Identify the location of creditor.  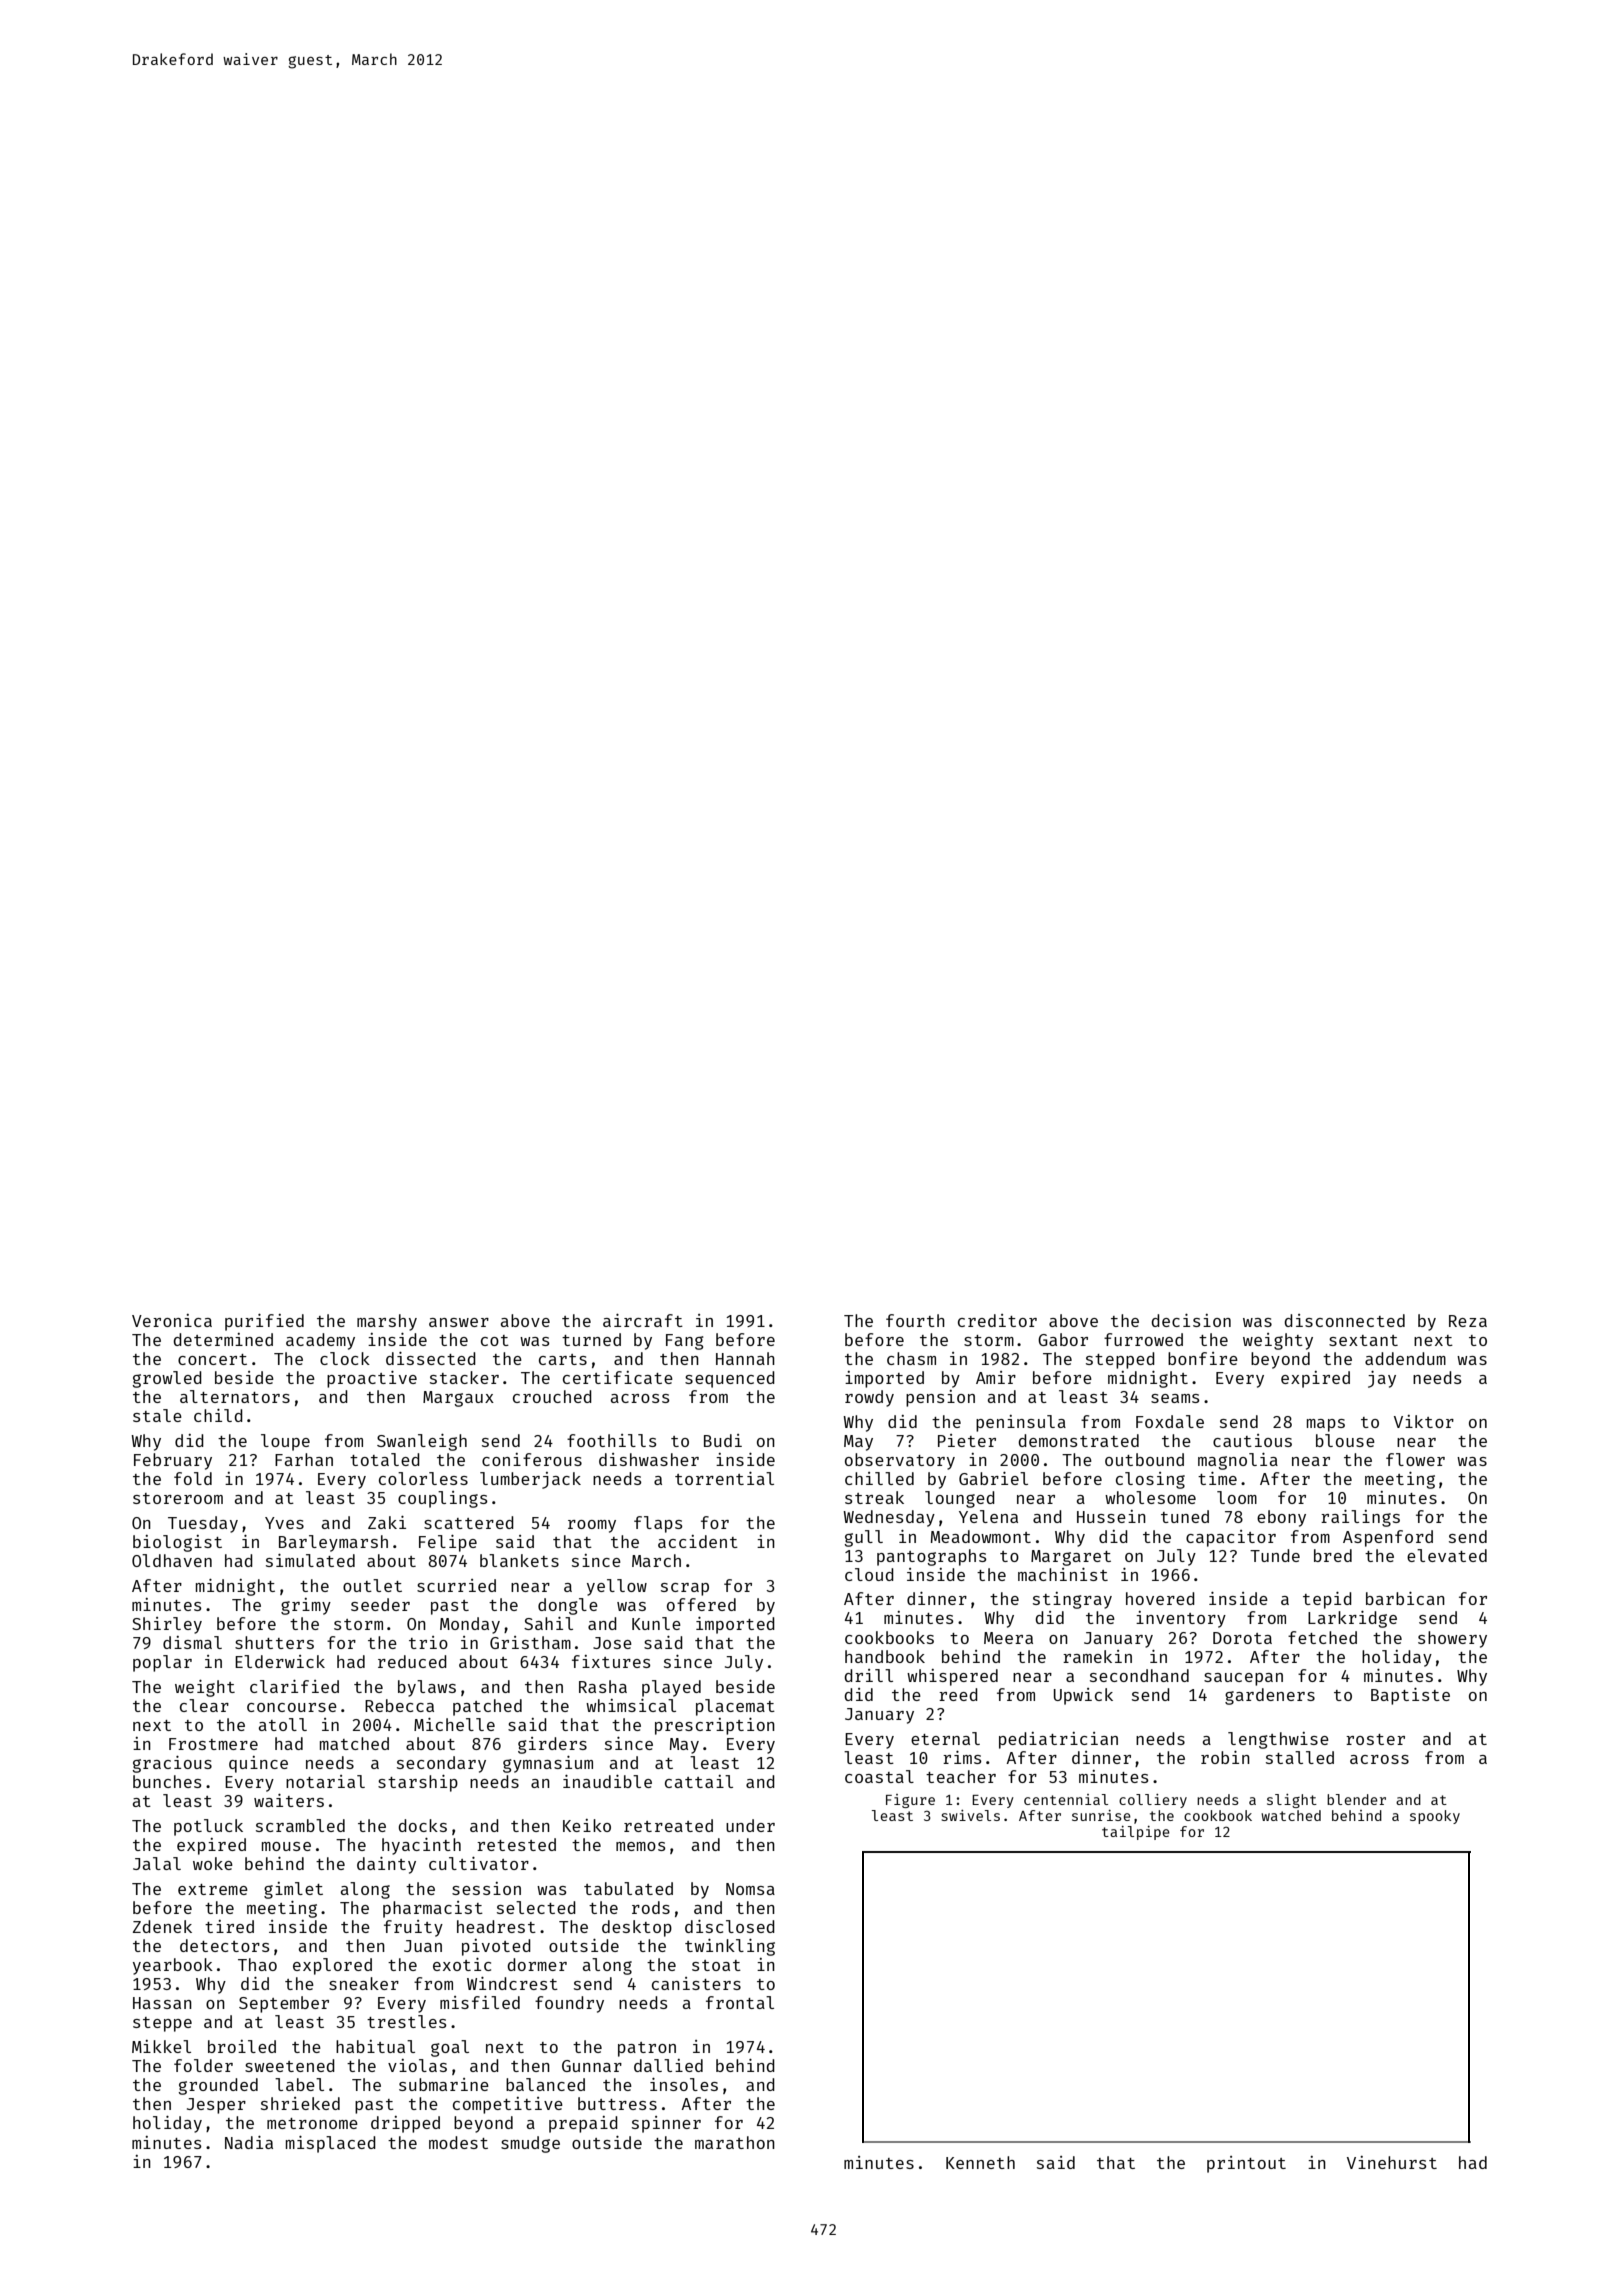
(997, 1320).
